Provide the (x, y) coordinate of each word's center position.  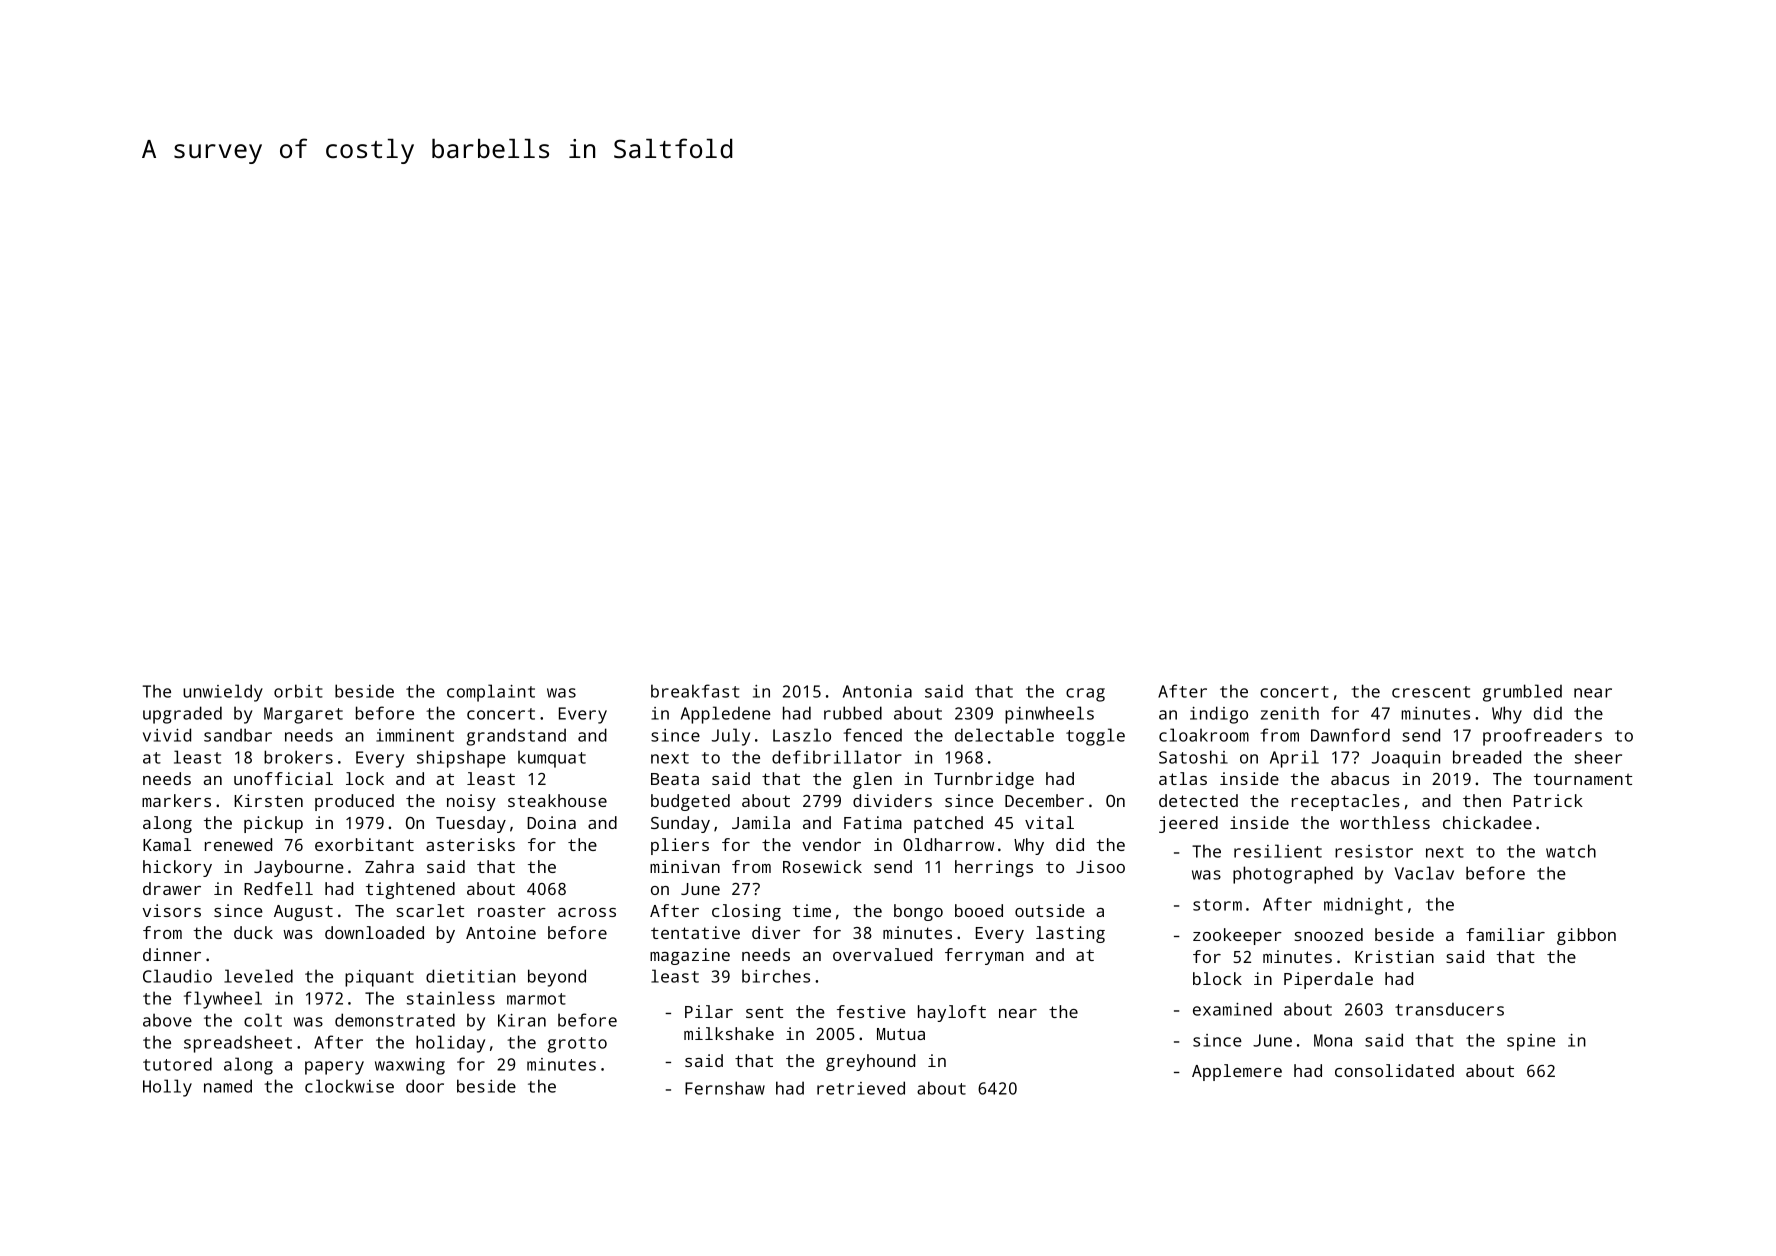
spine (1531, 1042)
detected (1198, 800)
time (812, 910)
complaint (491, 693)
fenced (872, 735)
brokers (298, 757)
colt (263, 1020)
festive (871, 1011)
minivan (685, 866)
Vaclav (1424, 873)
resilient (1278, 851)
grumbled (1522, 693)
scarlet (430, 910)
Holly (167, 1088)
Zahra (389, 866)
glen (872, 780)
